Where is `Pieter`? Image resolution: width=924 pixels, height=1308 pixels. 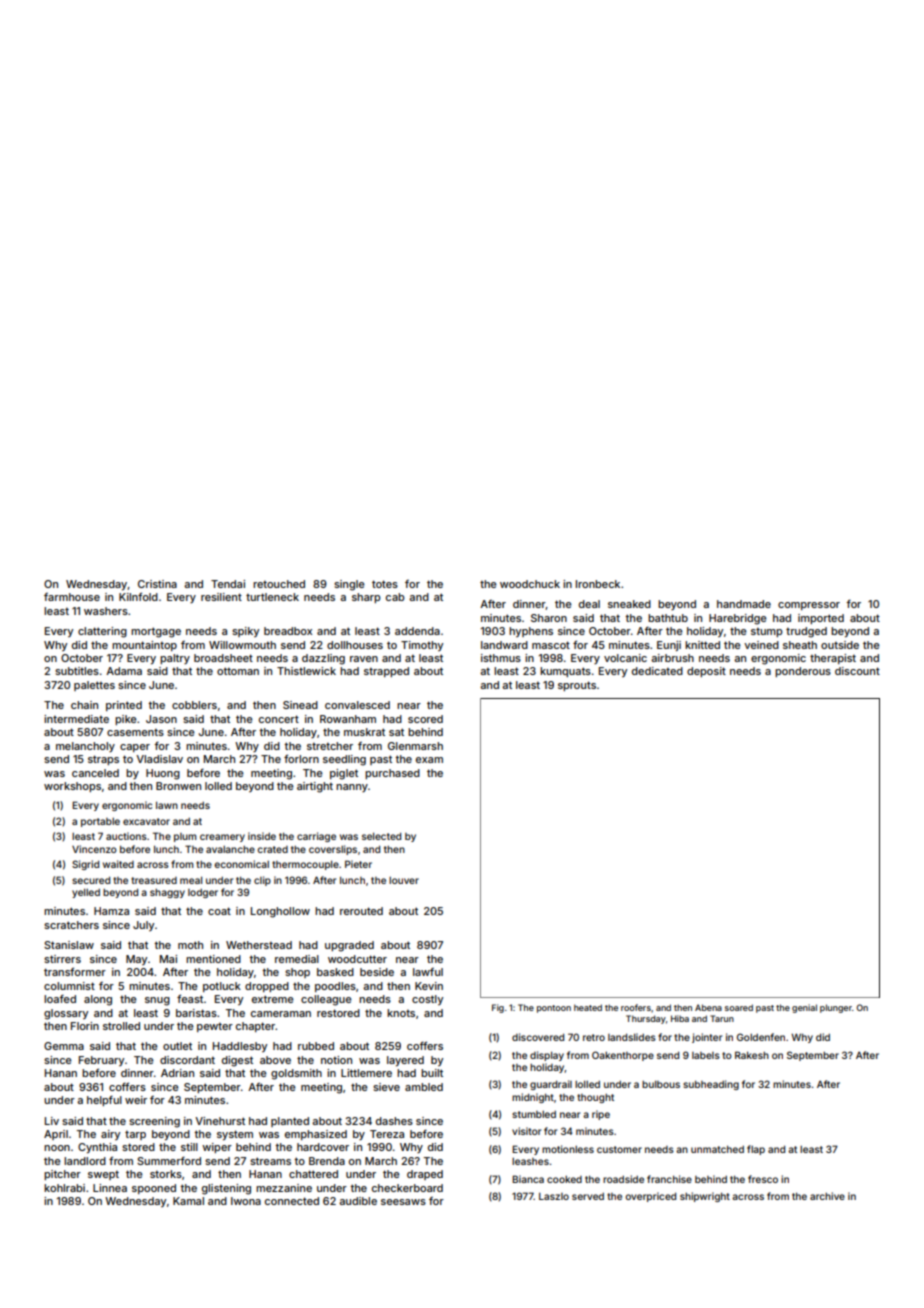 Pieter is located at coordinates (358, 864).
